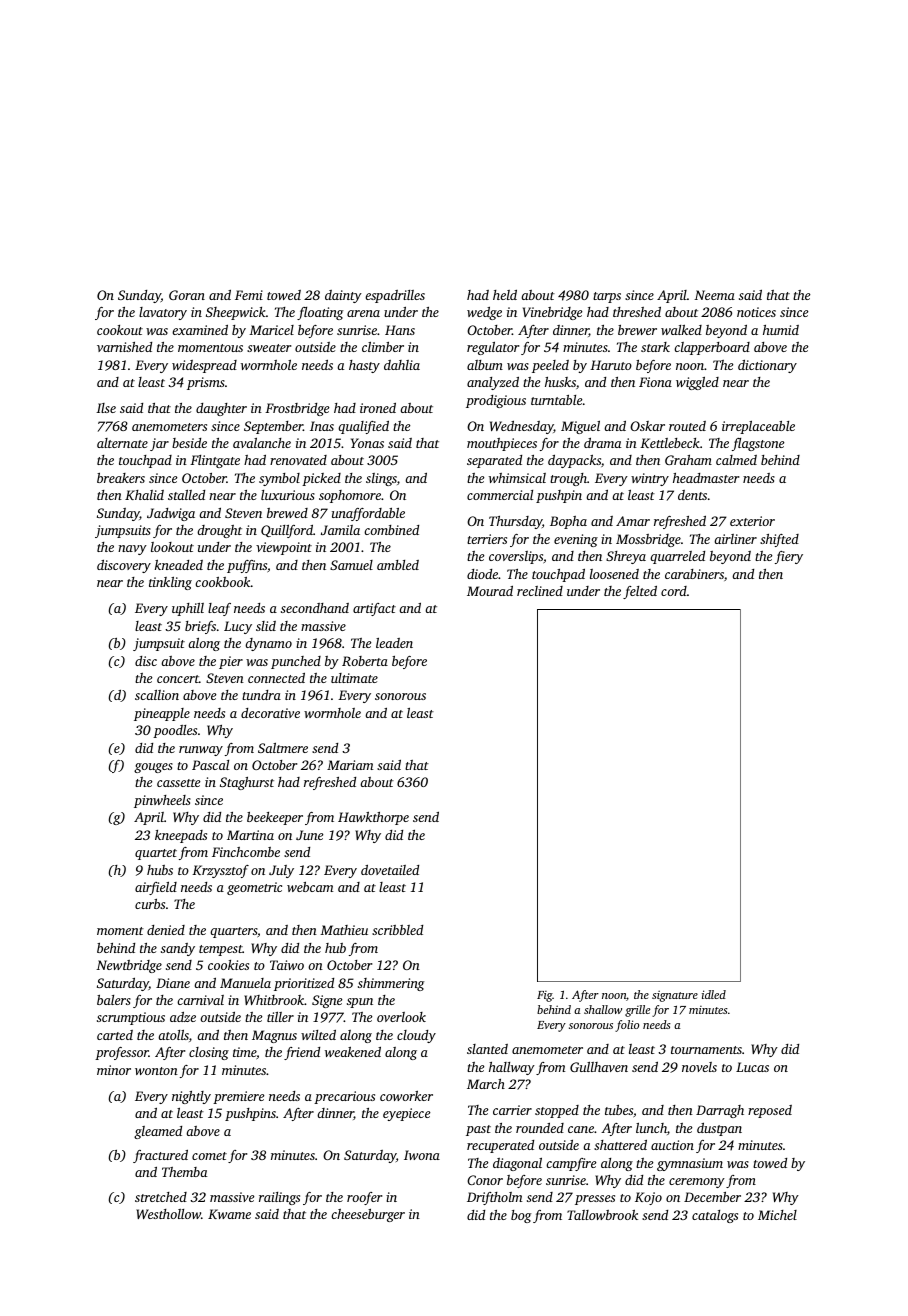  What do you see at coordinates (221, 409) in the document?
I see `daughter` at bounding box center [221, 409].
